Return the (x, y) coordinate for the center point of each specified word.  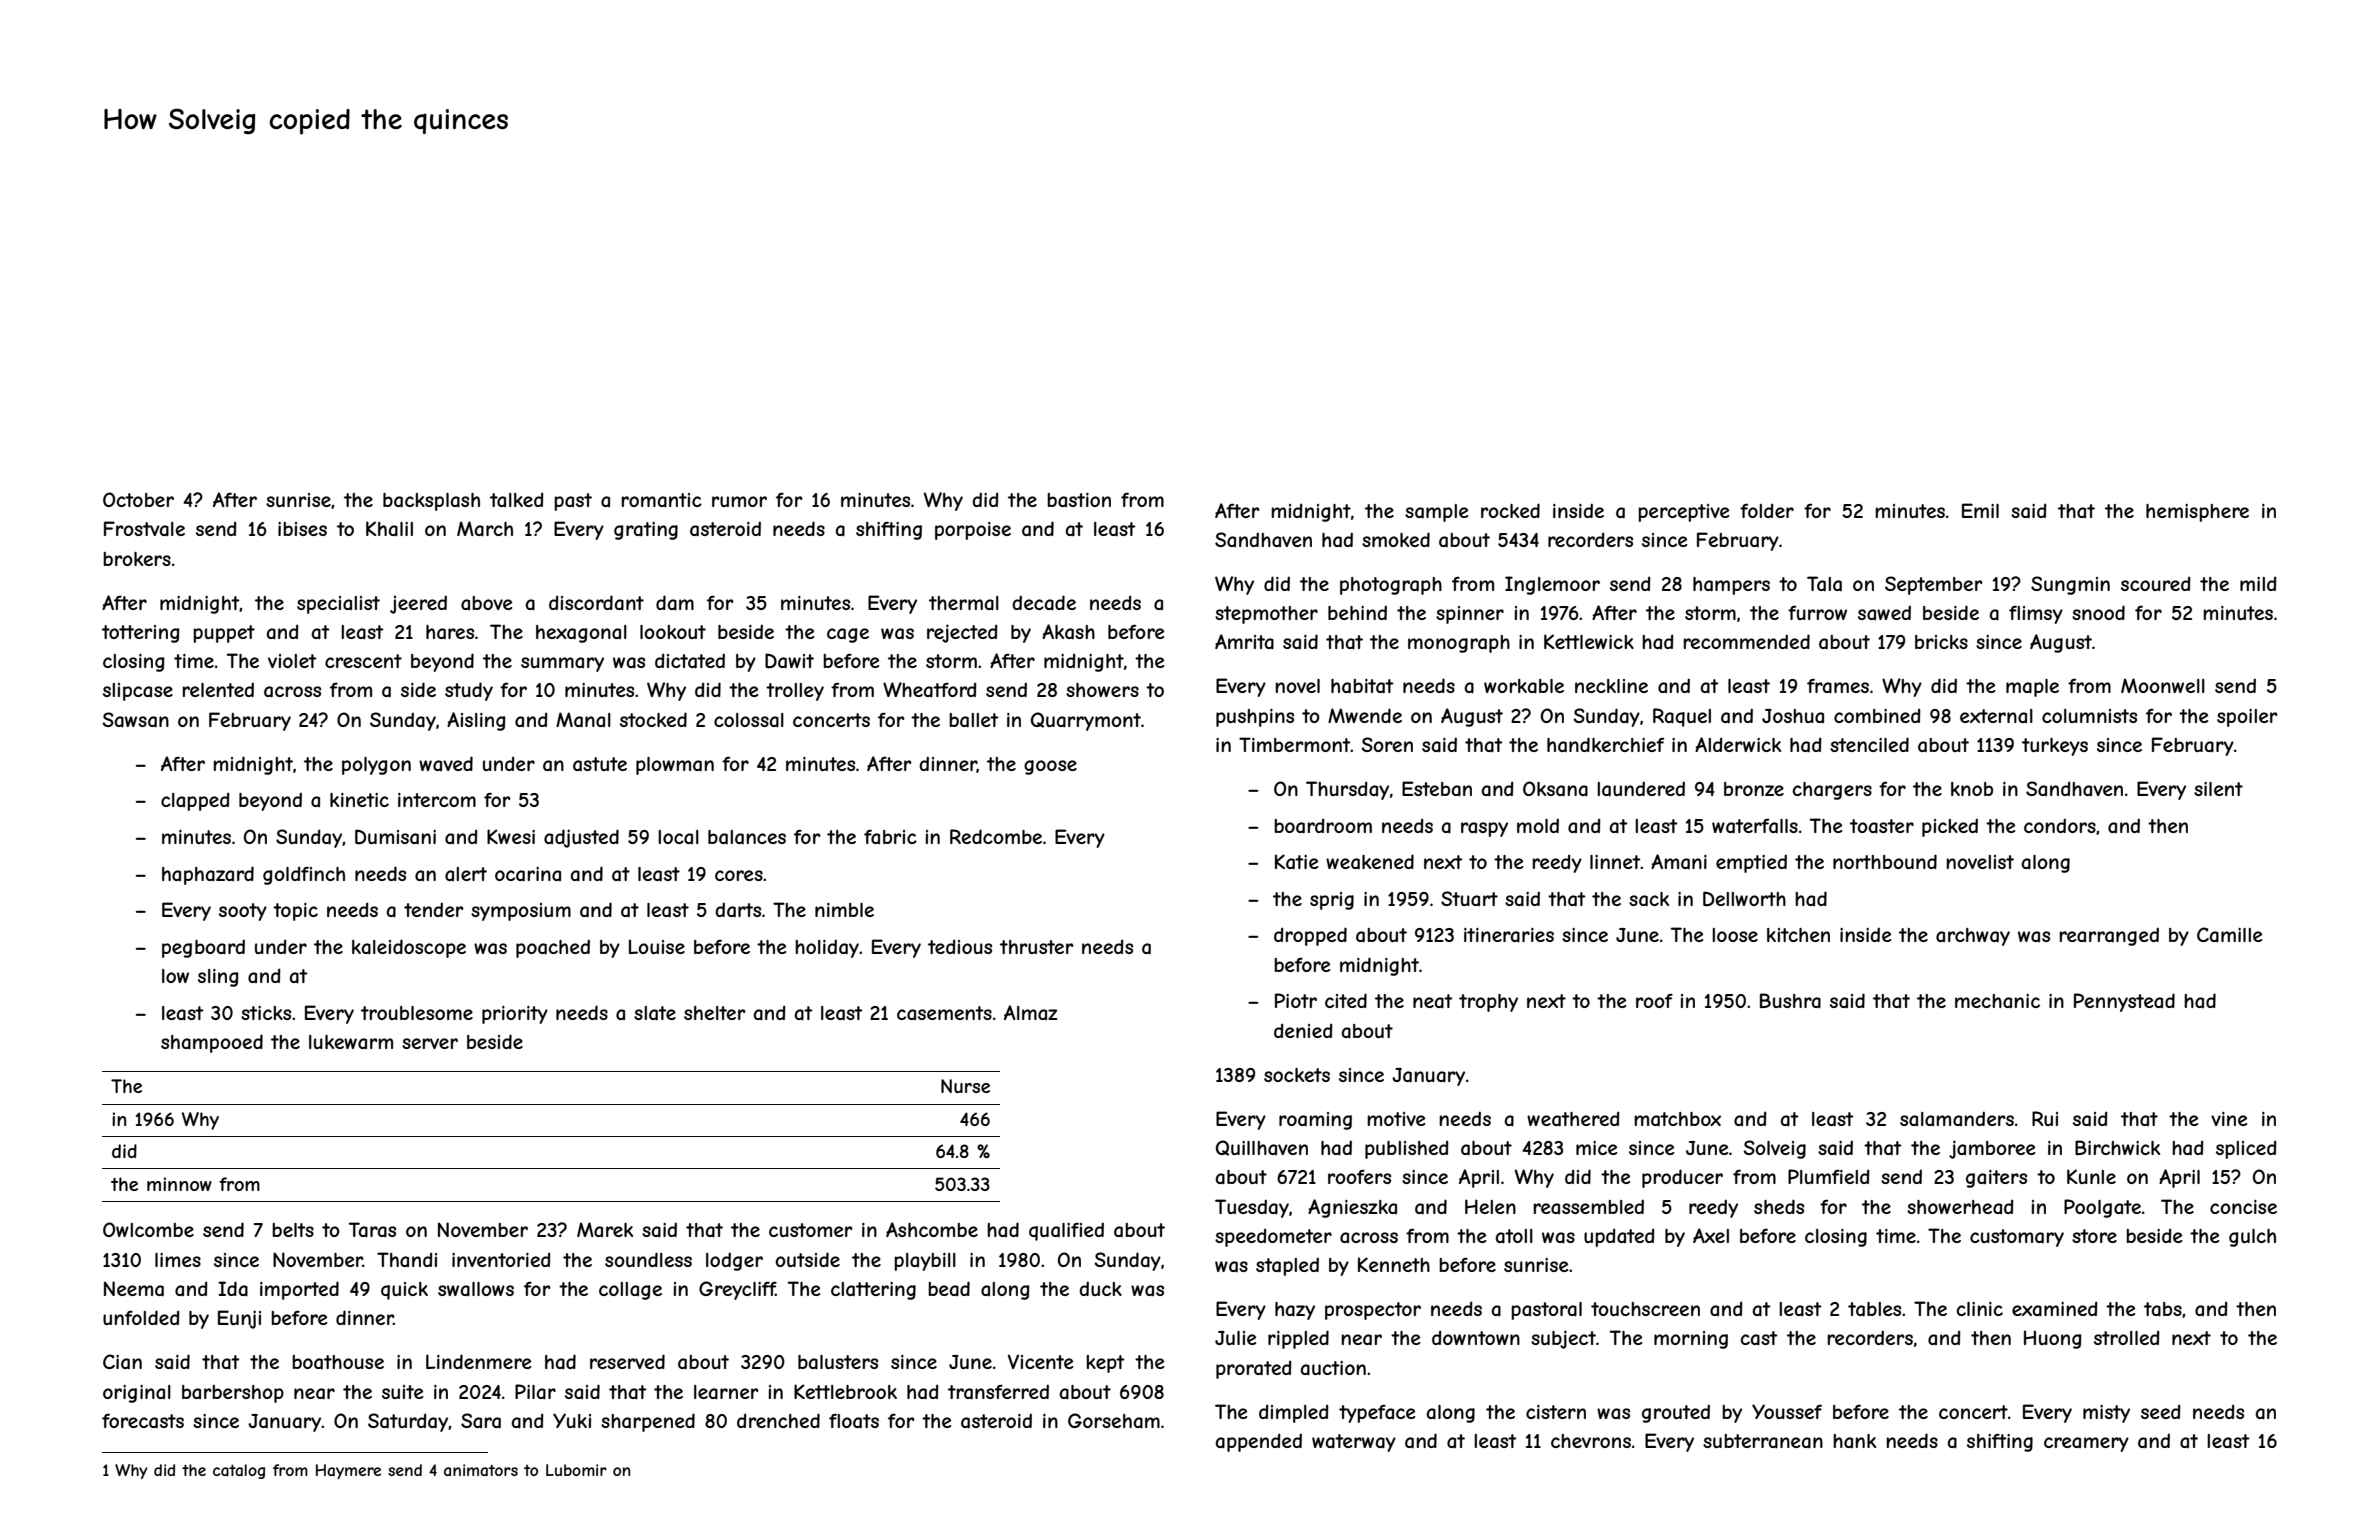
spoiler (2247, 718)
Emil (1980, 510)
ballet (974, 720)
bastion (1079, 500)
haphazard (208, 875)
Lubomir (576, 1470)
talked (517, 499)
